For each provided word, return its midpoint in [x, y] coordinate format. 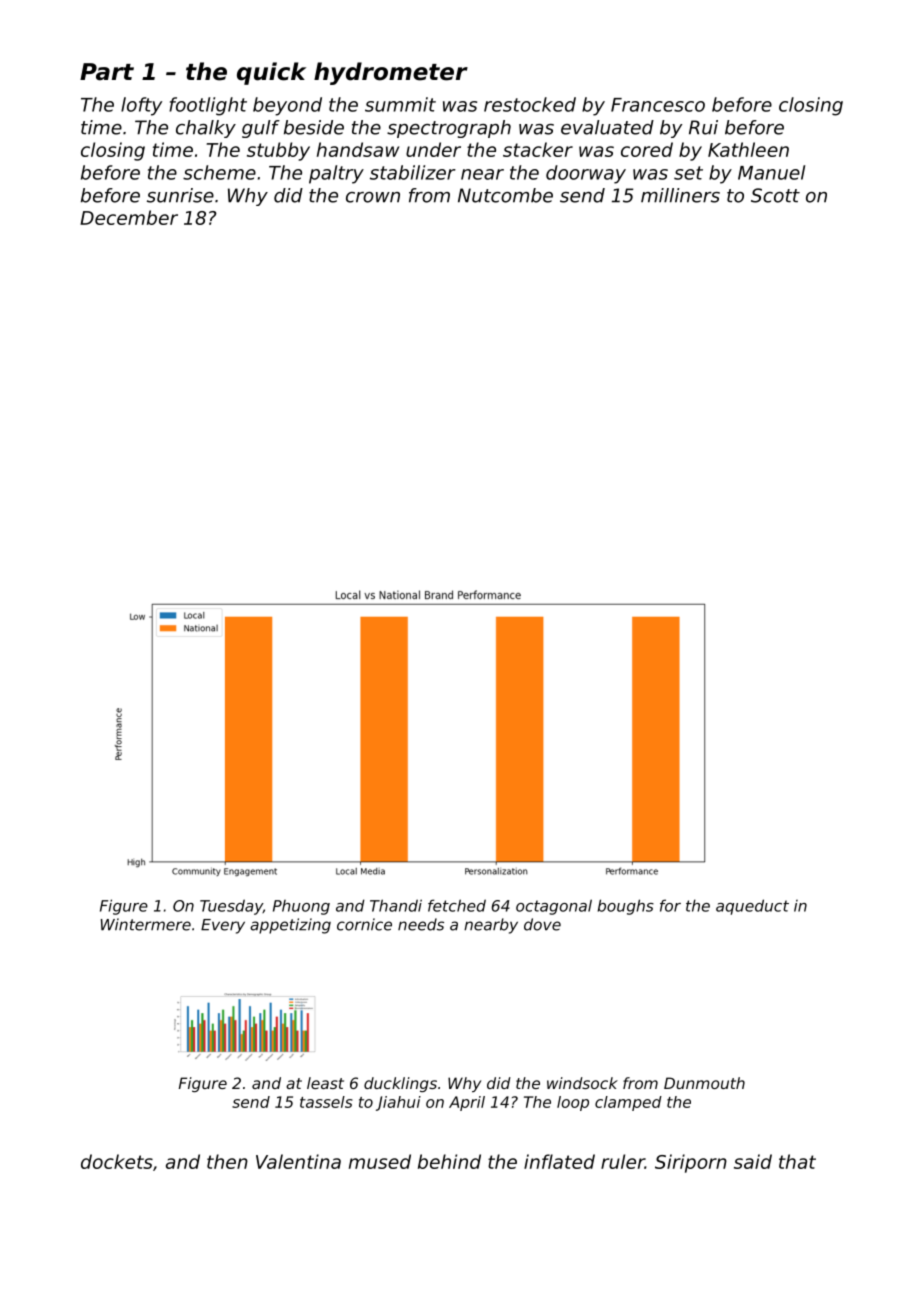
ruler [623, 1161]
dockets [117, 1161]
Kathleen [748, 149]
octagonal [554, 907]
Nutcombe [505, 195]
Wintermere [146, 924]
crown [373, 197]
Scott [775, 195]
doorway [586, 174]
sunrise [180, 195]
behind [449, 1161]
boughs [626, 907]
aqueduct [752, 907]
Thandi [396, 905]
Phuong [301, 907]
